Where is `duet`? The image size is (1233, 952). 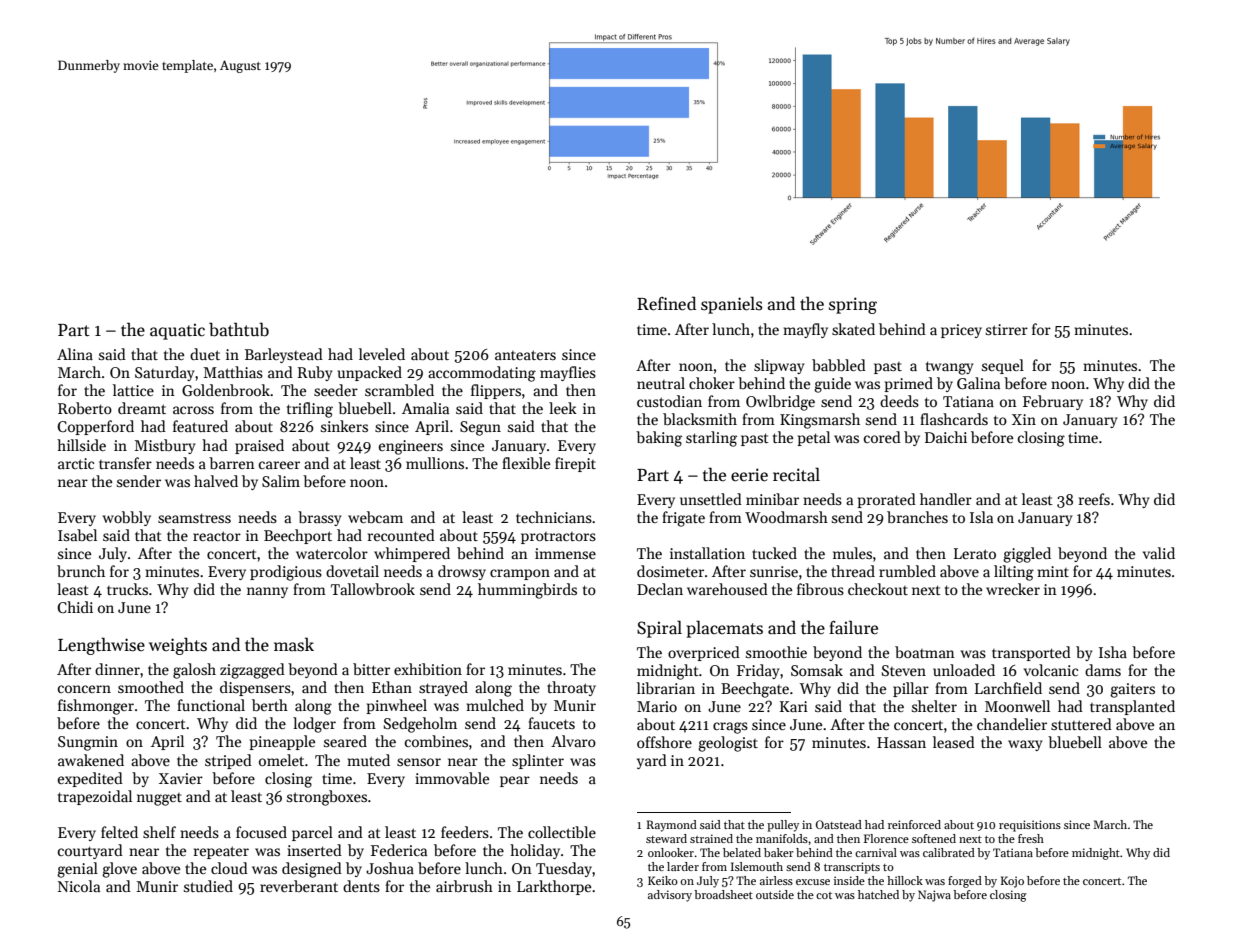
duet is located at coordinates (205, 354).
